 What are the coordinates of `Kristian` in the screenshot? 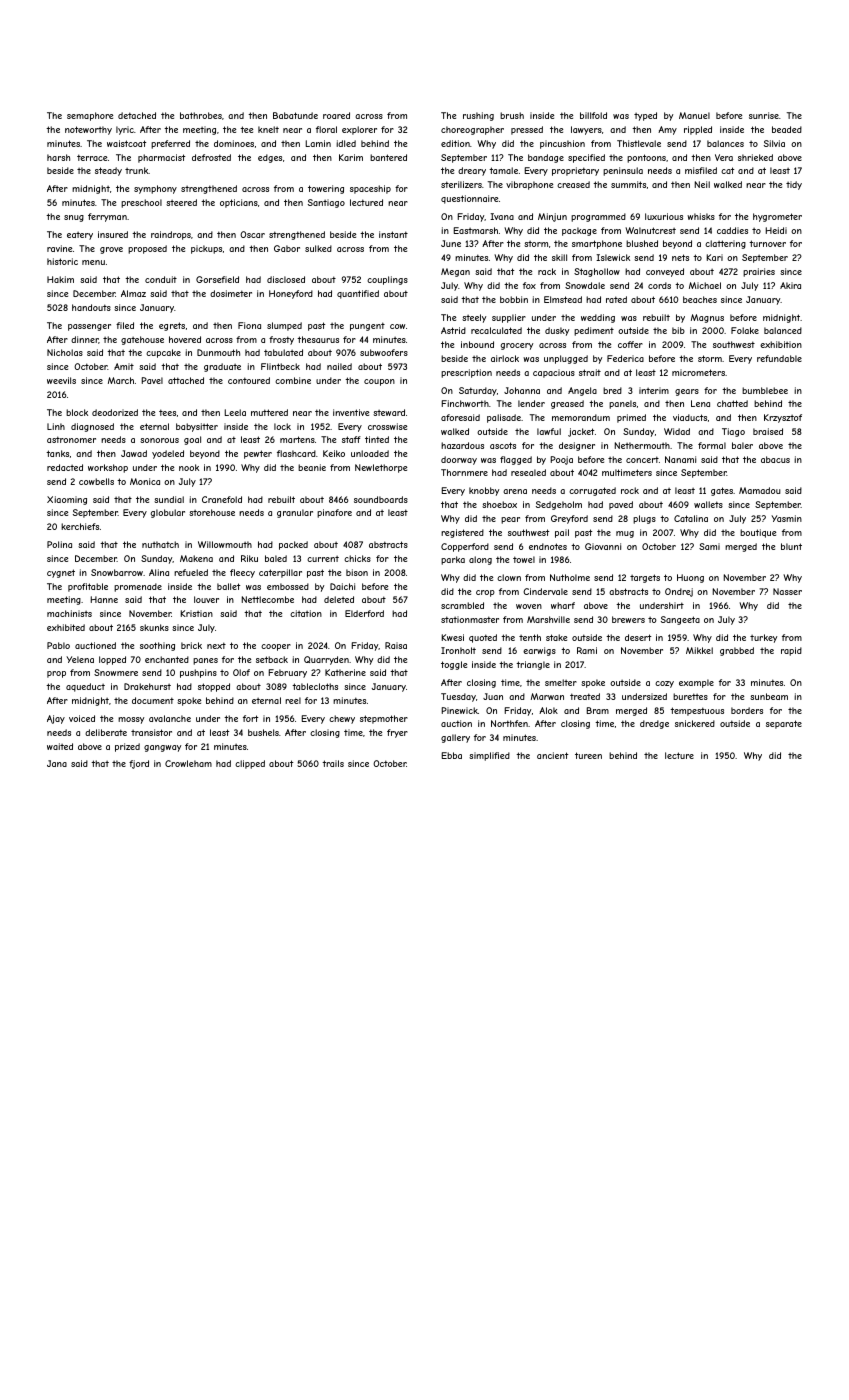 It's located at (196, 613).
